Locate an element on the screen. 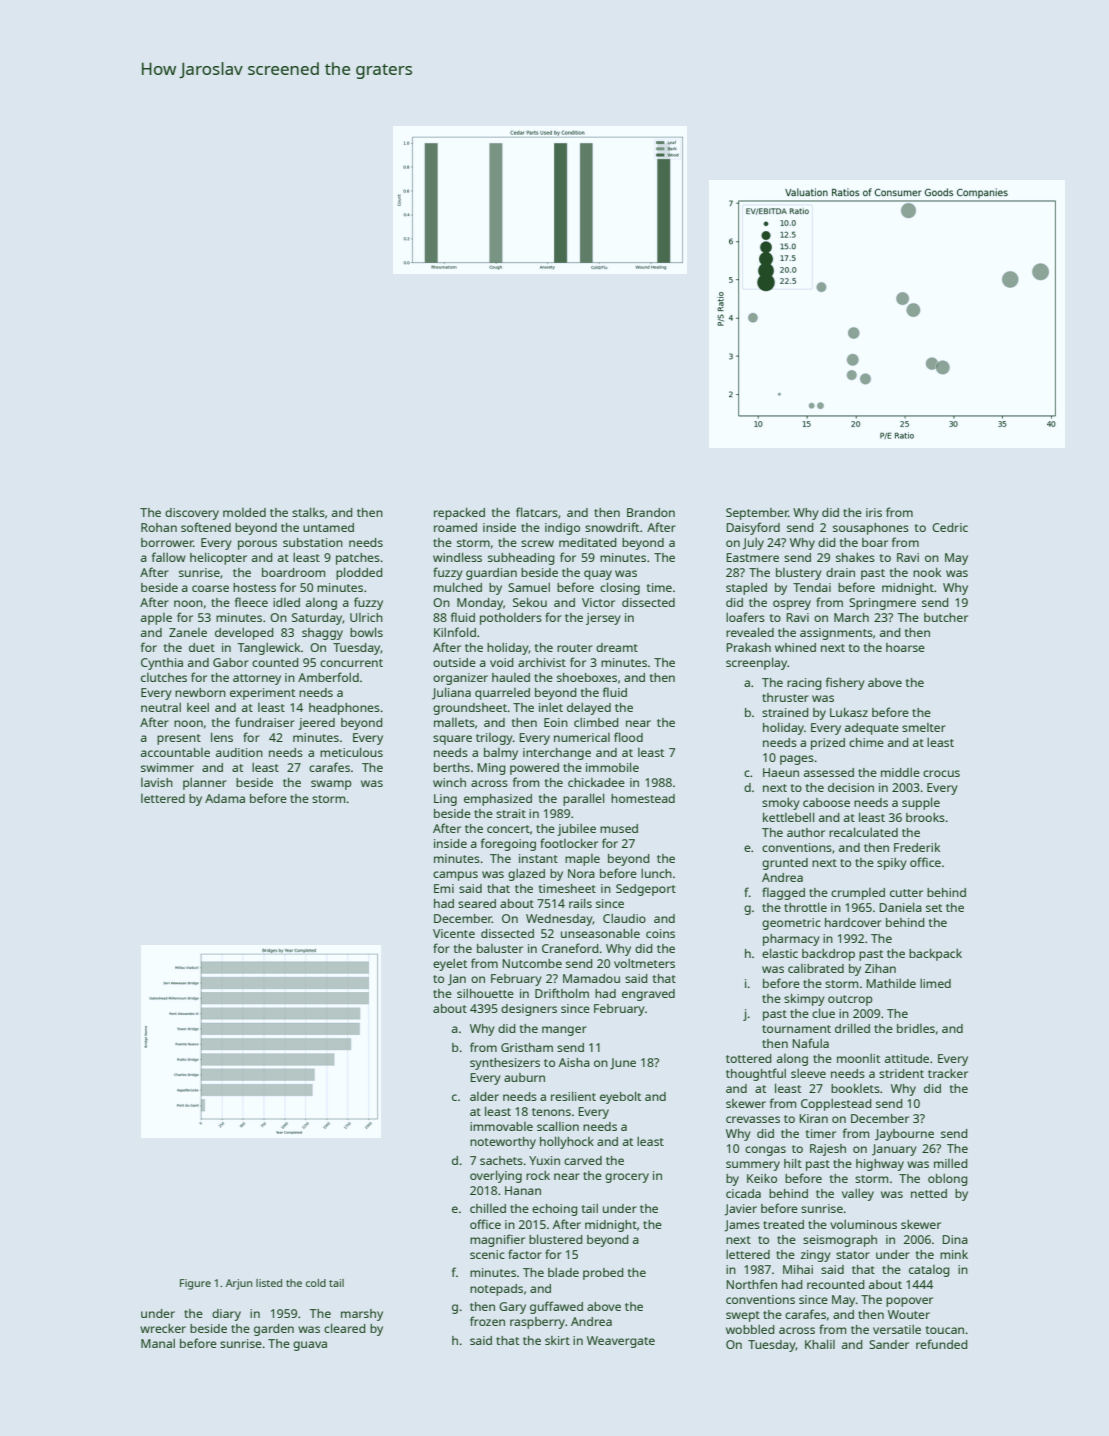  Nutcombe is located at coordinates (532, 963).
